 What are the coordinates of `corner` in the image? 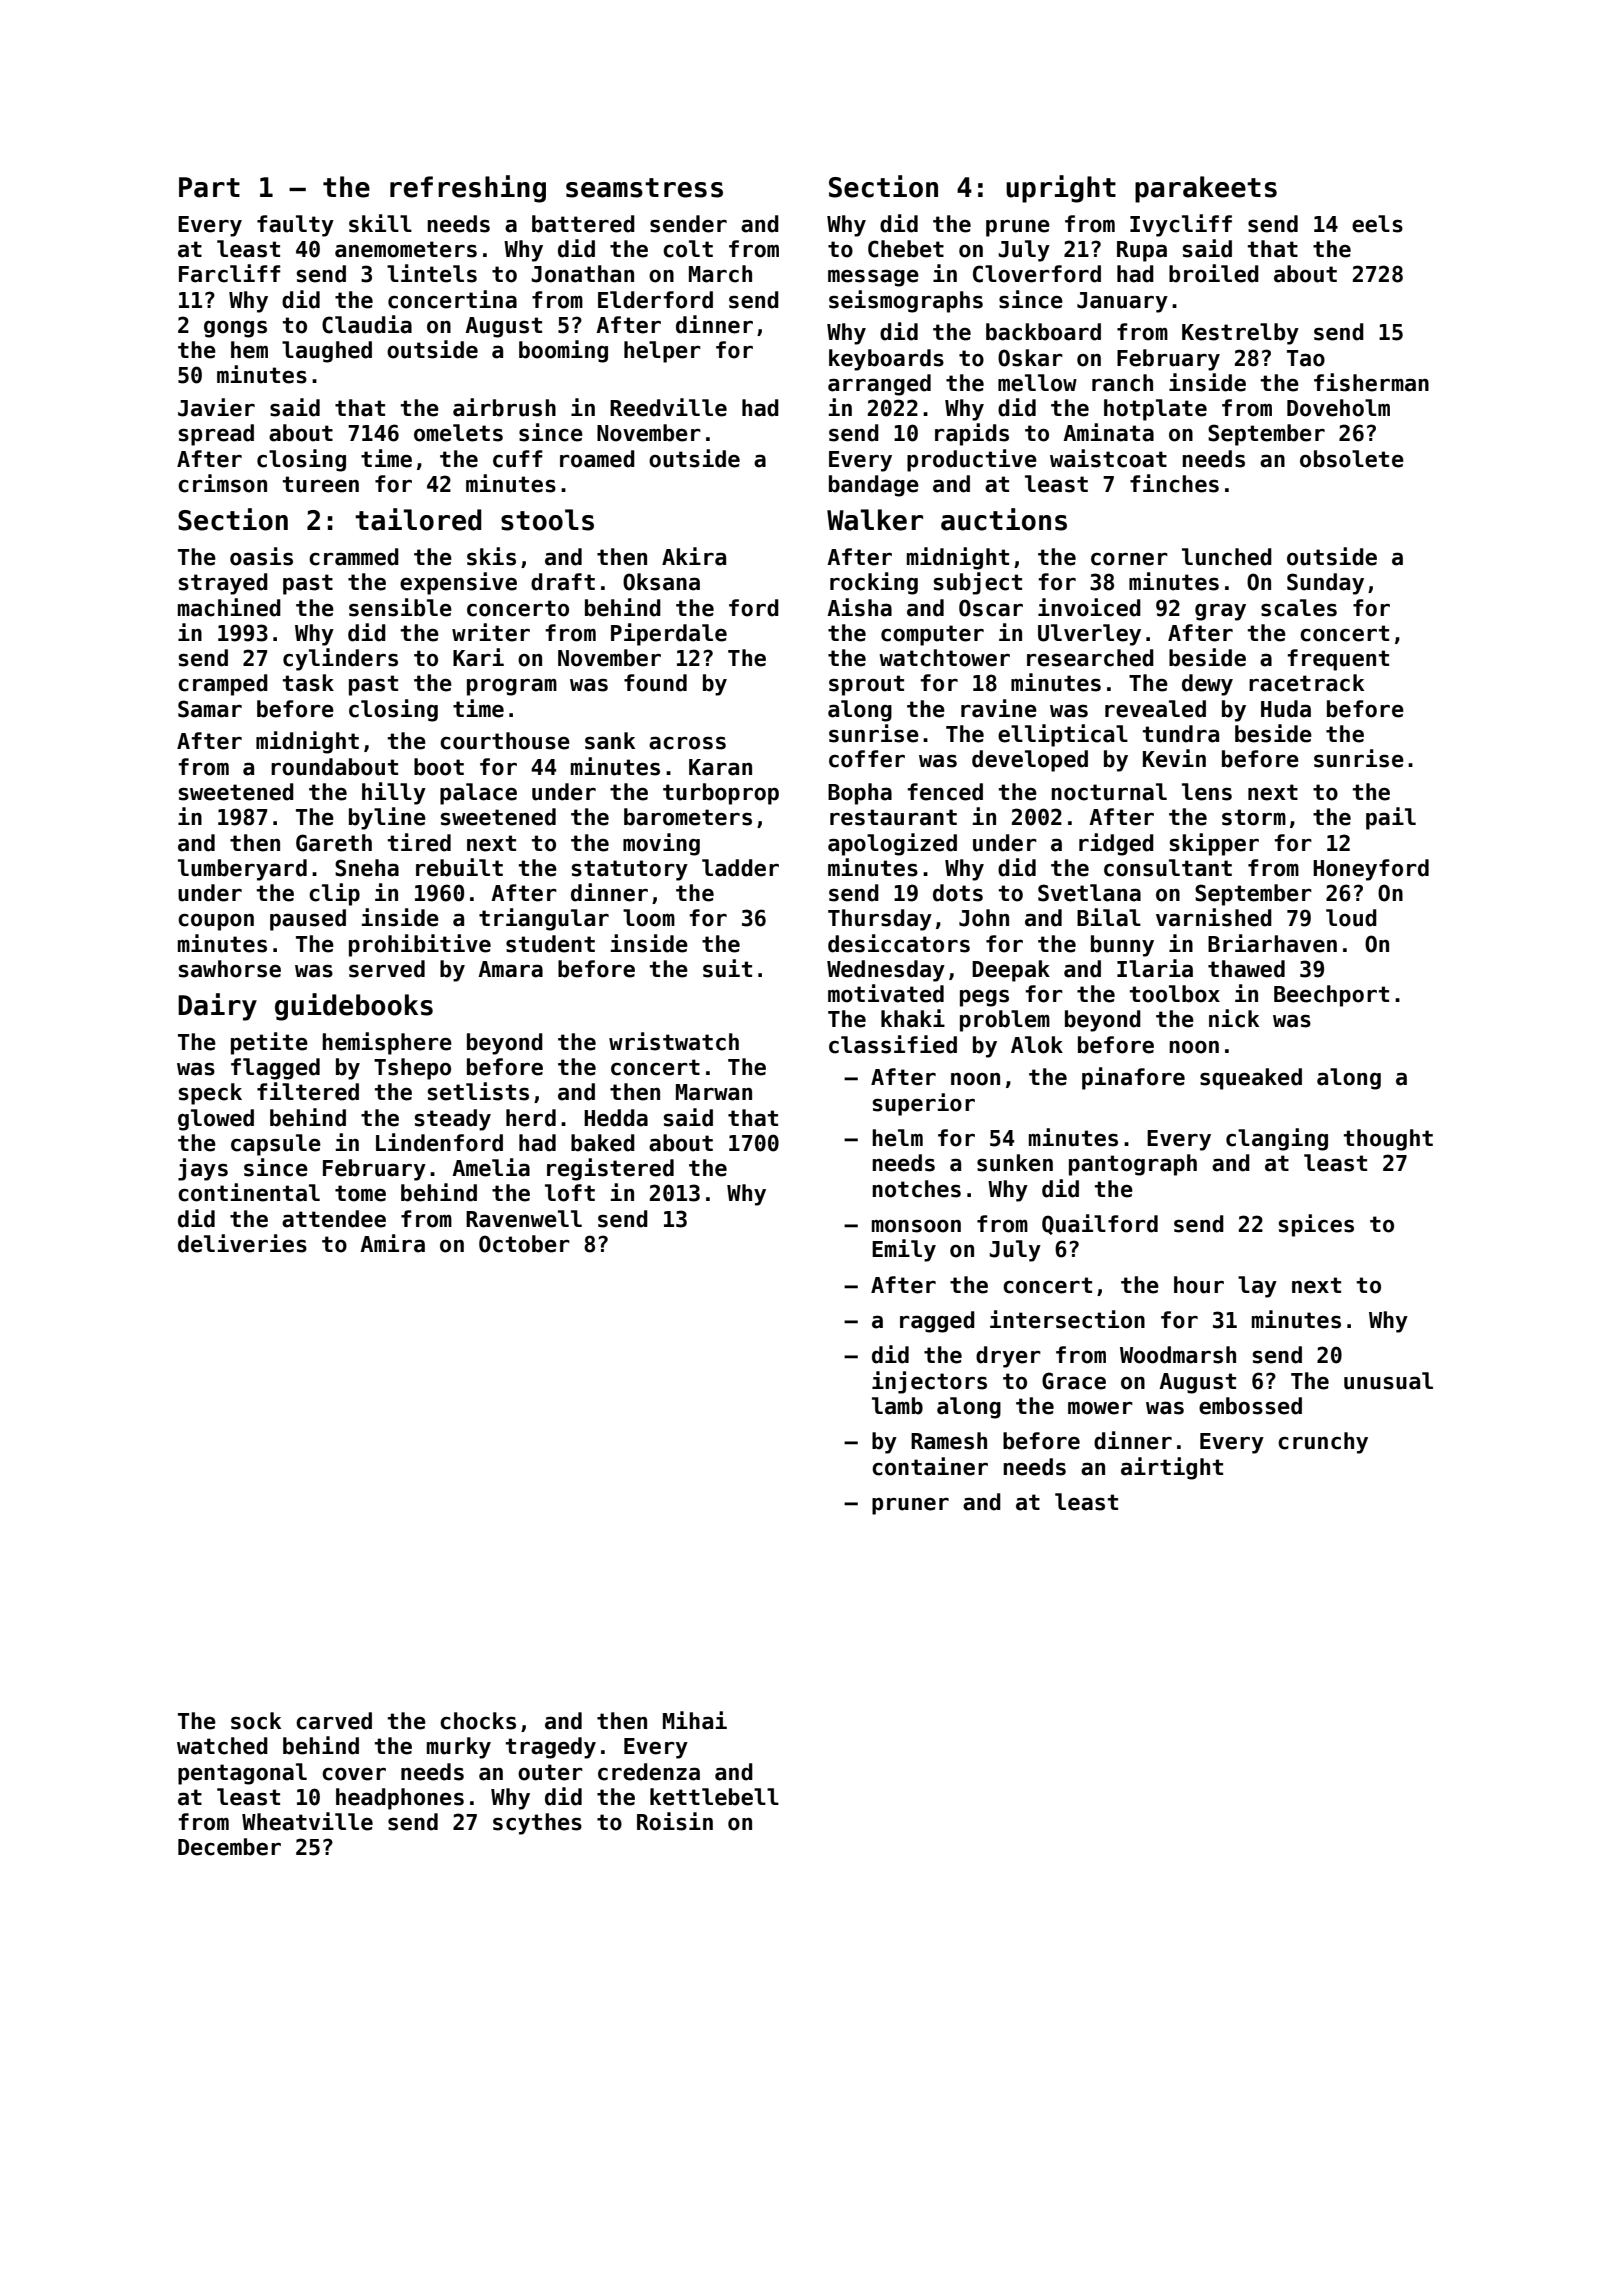 It's located at (1129, 559).
